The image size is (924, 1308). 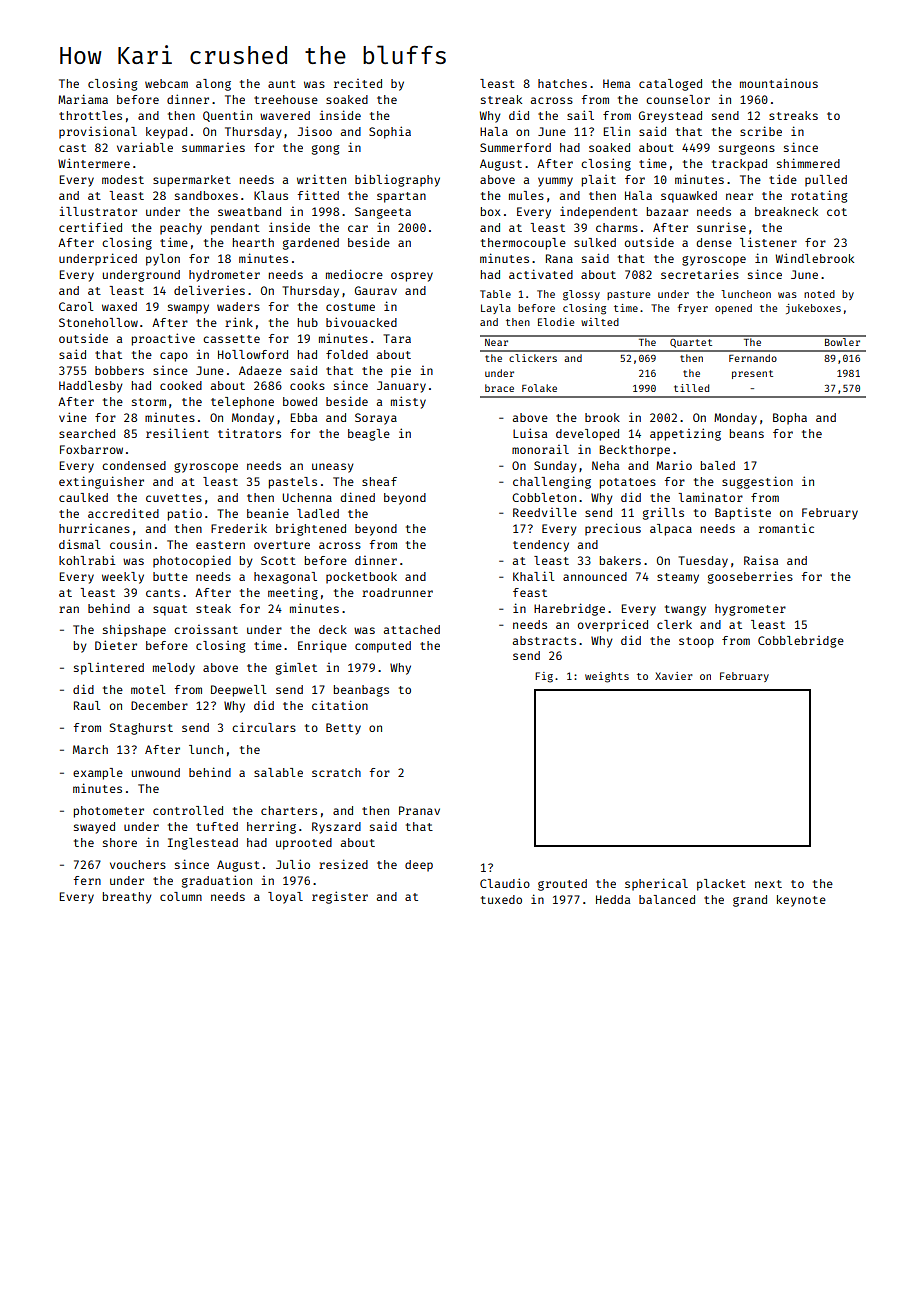 What do you see at coordinates (76, 306) in the screenshot?
I see `Carol` at bounding box center [76, 306].
